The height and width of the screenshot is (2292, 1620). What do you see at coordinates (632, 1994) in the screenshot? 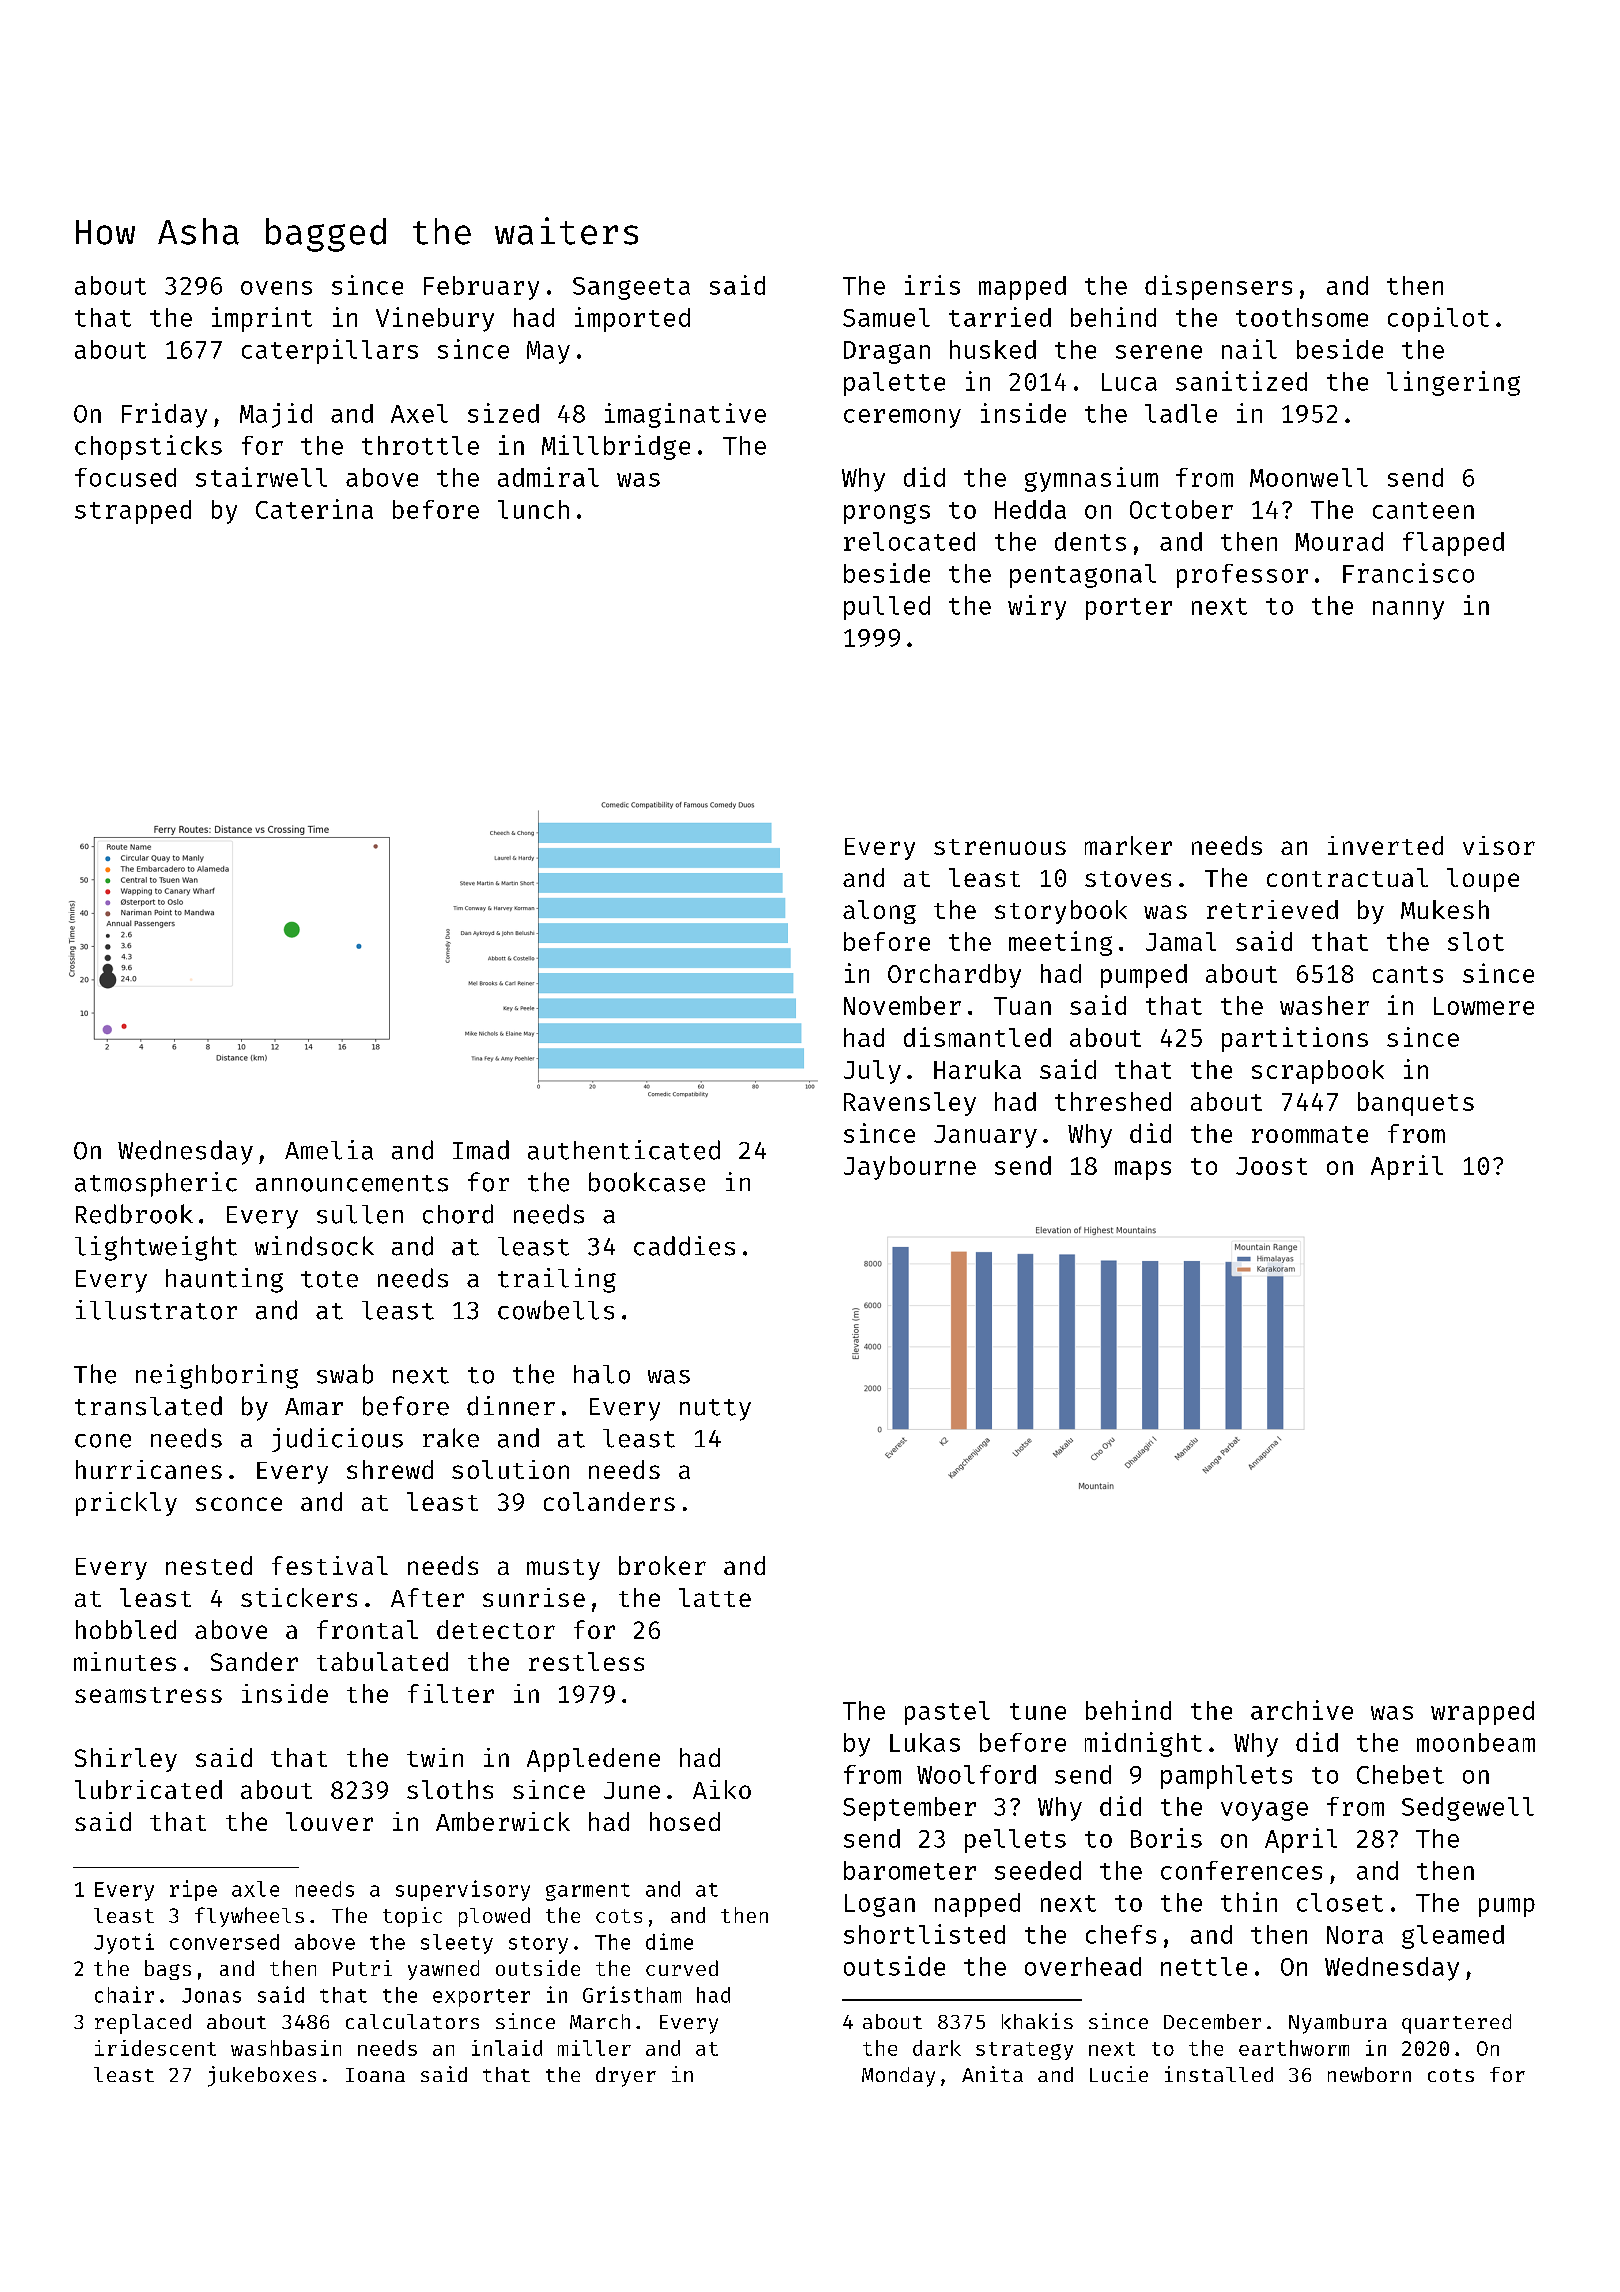
I see `Gristham` at bounding box center [632, 1994].
